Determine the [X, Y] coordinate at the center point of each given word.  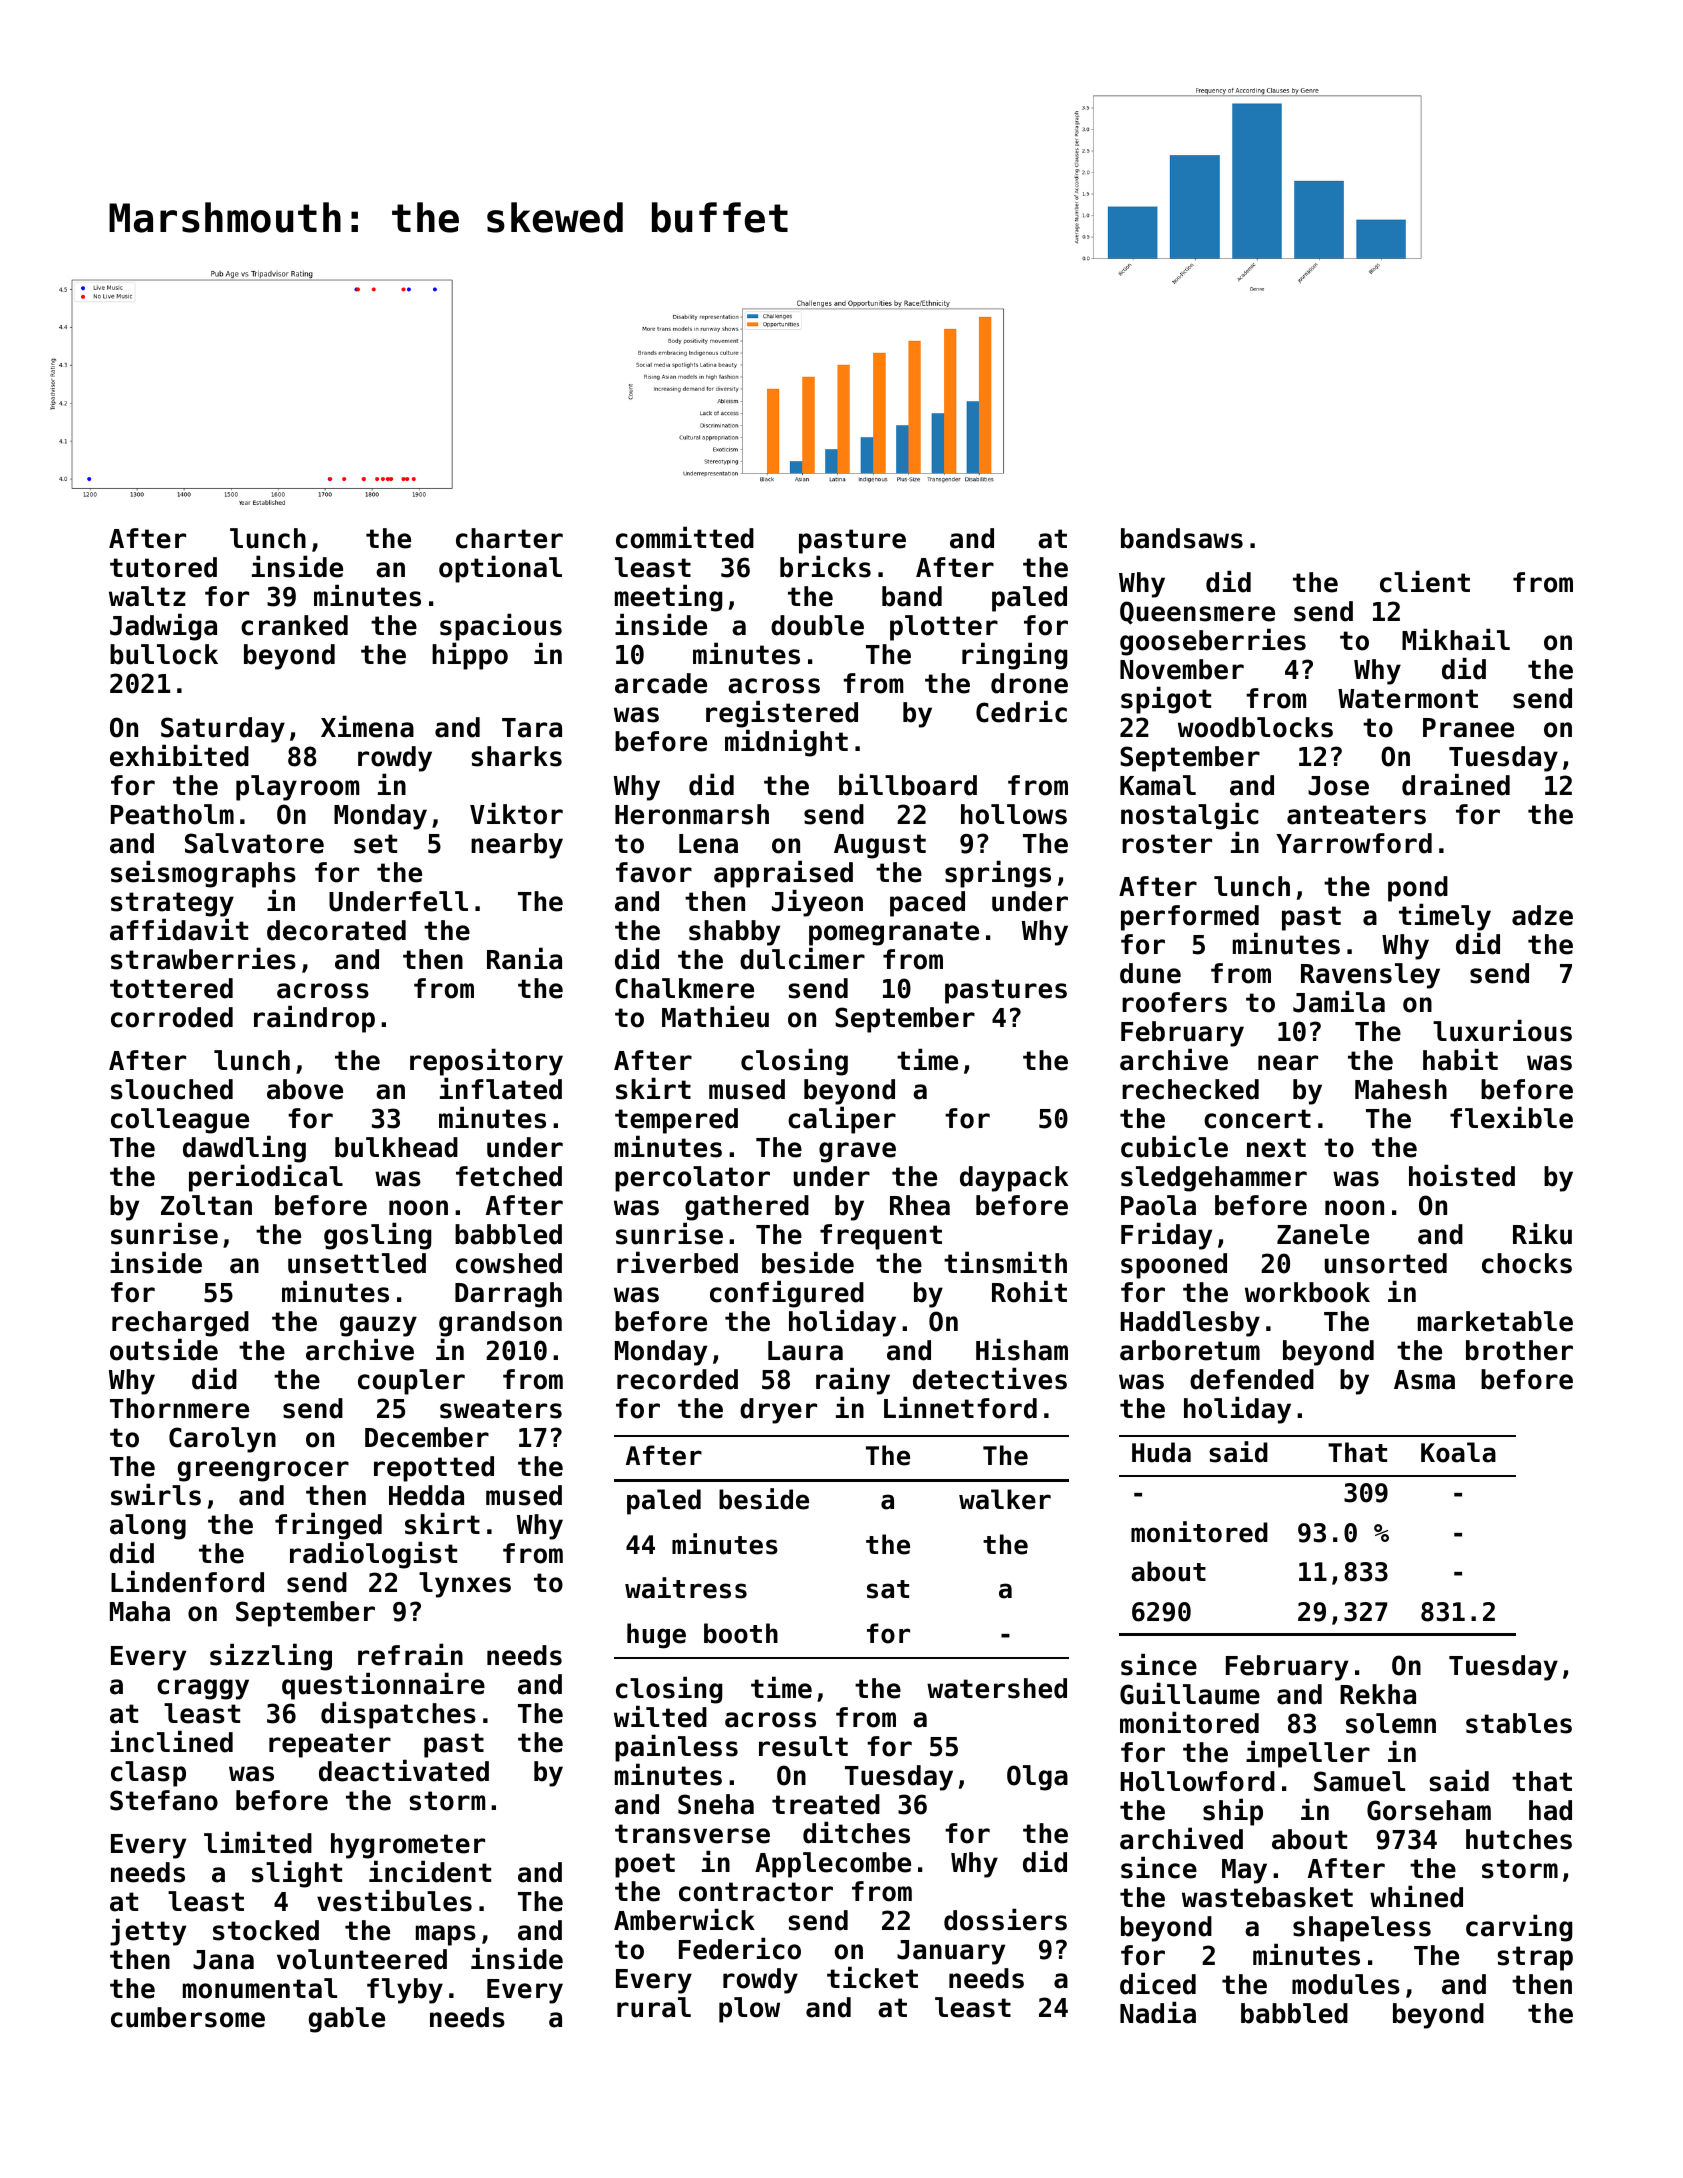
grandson [500, 1324]
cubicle [1174, 1146]
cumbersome [188, 2017]
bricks [825, 566]
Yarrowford [1354, 843]
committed [685, 537]
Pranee [1468, 728]
